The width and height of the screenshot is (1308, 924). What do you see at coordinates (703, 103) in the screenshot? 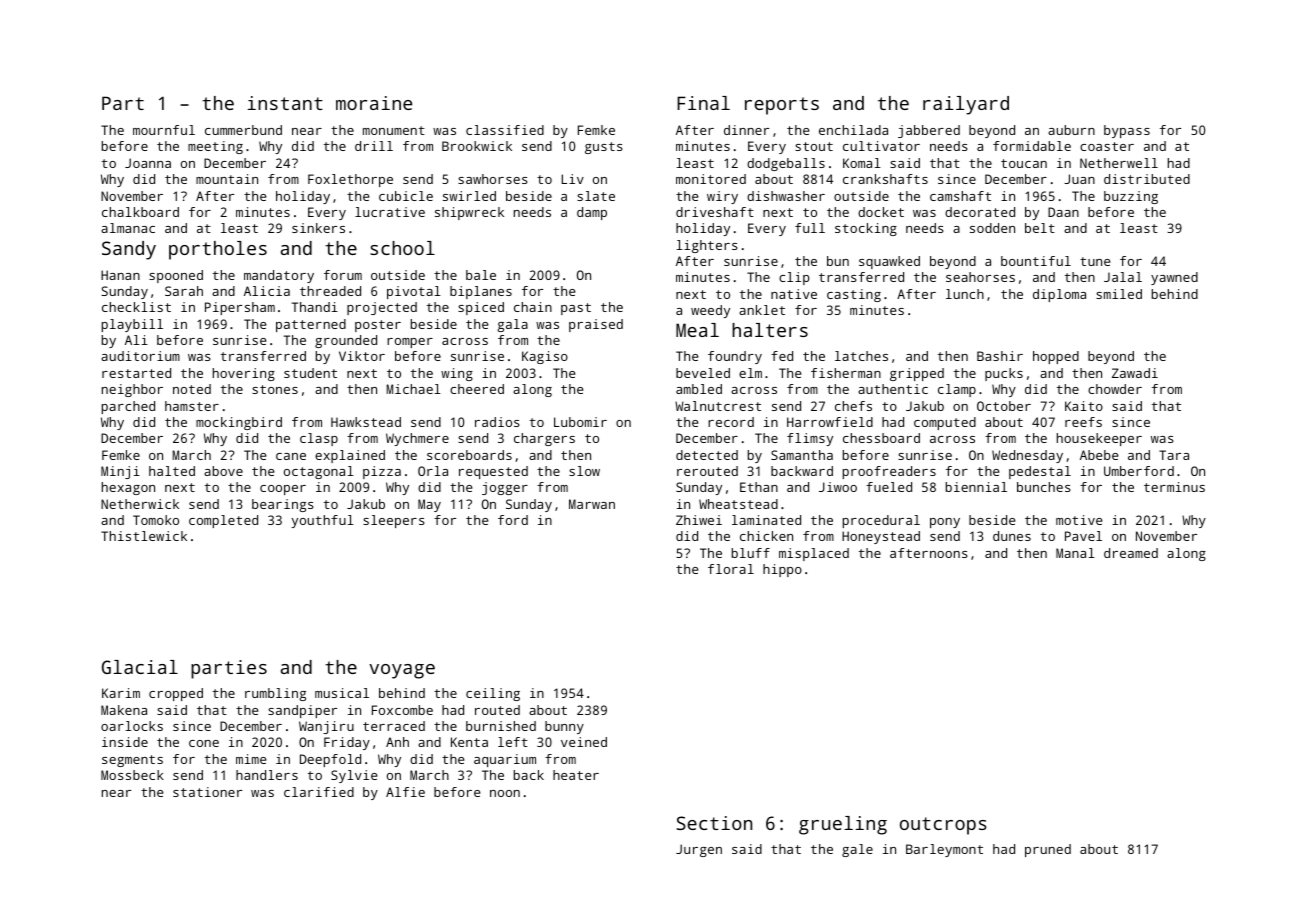
I see `Final` at bounding box center [703, 103].
